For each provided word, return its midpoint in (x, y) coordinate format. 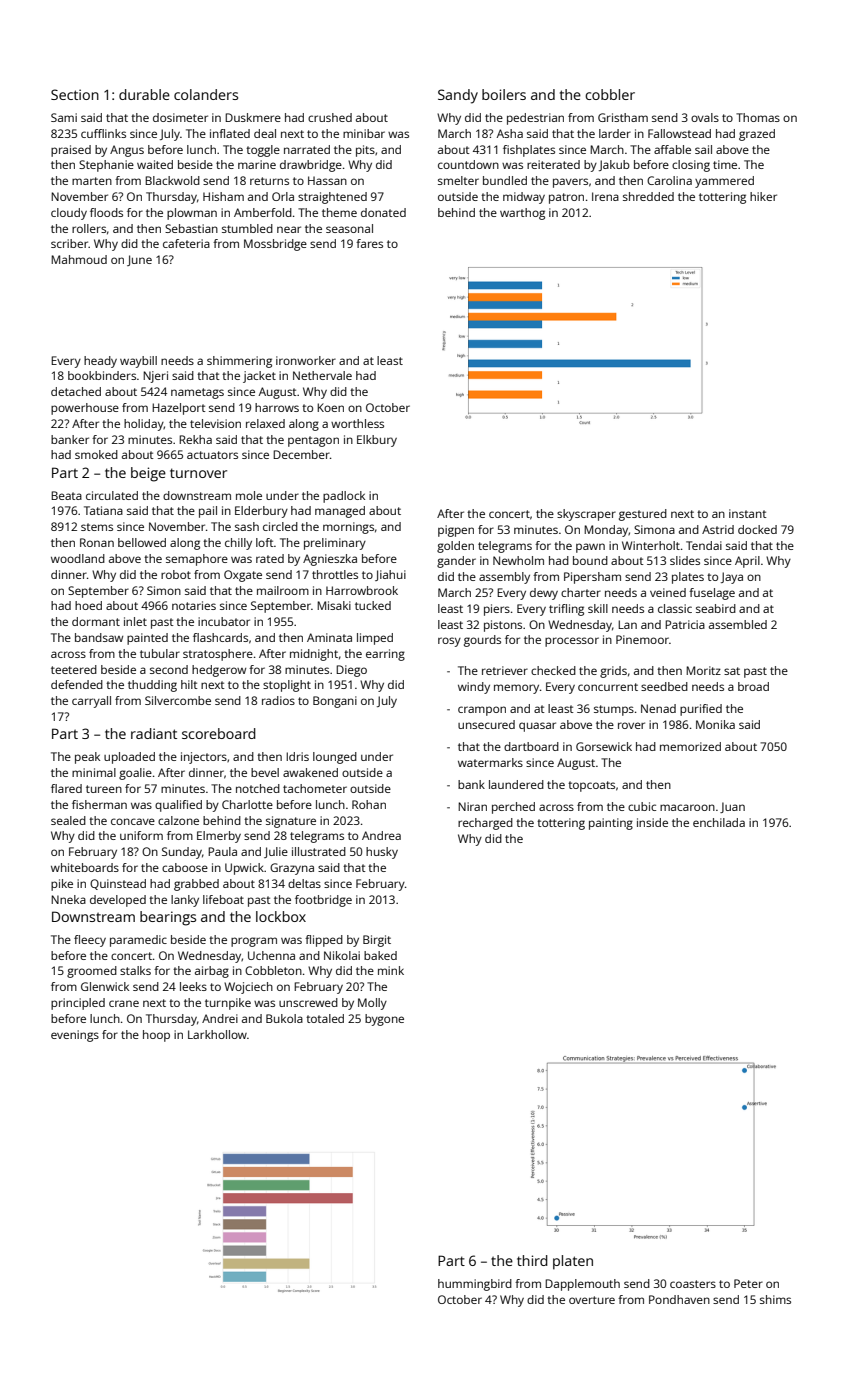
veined (668, 592)
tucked (373, 605)
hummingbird (475, 1285)
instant (748, 513)
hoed (88, 605)
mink (391, 970)
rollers (89, 228)
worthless (357, 423)
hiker (763, 196)
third (532, 1260)
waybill (138, 362)
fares (369, 243)
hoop (156, 1036)
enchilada (719, 822)
